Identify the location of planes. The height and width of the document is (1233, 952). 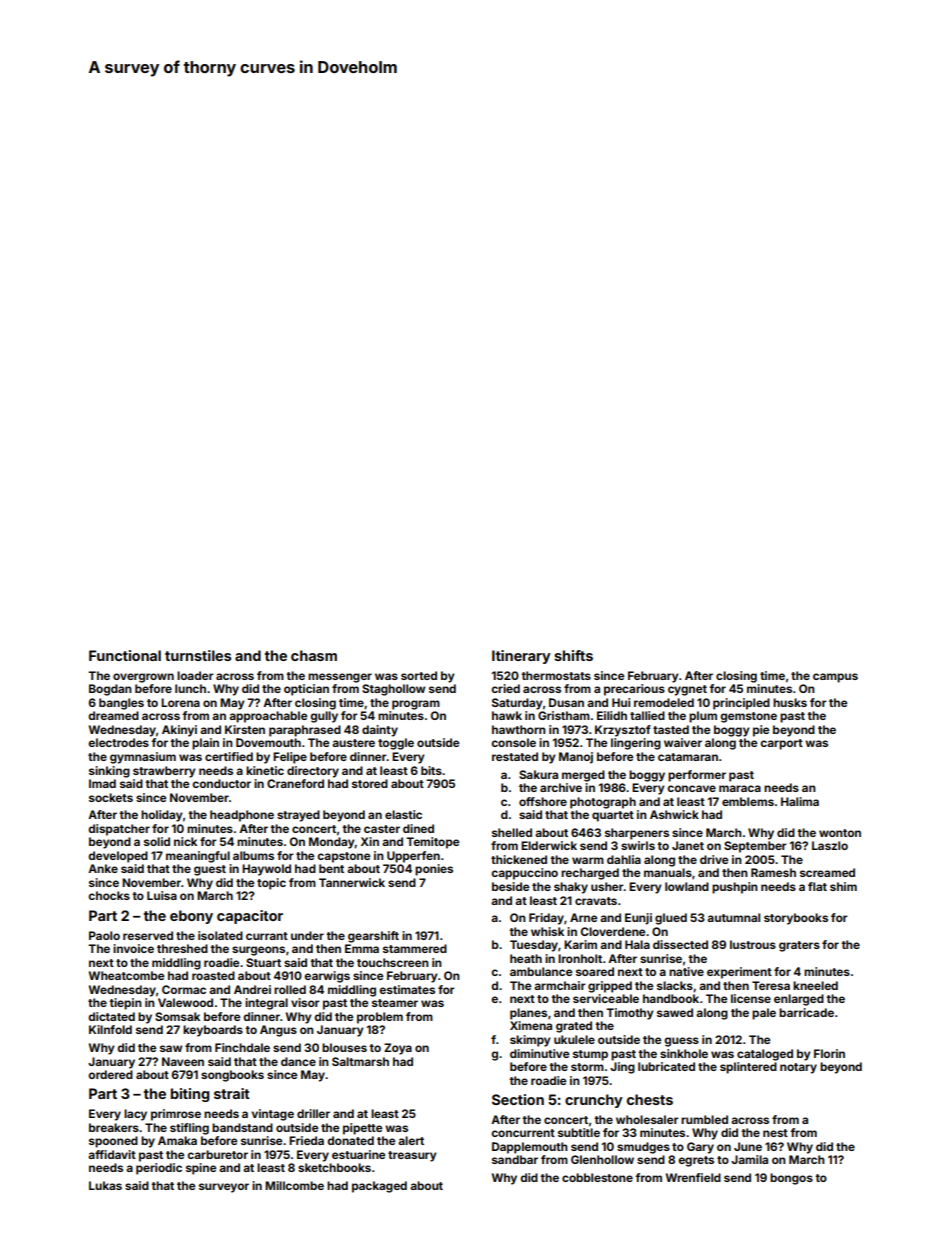
(528, 1014).
